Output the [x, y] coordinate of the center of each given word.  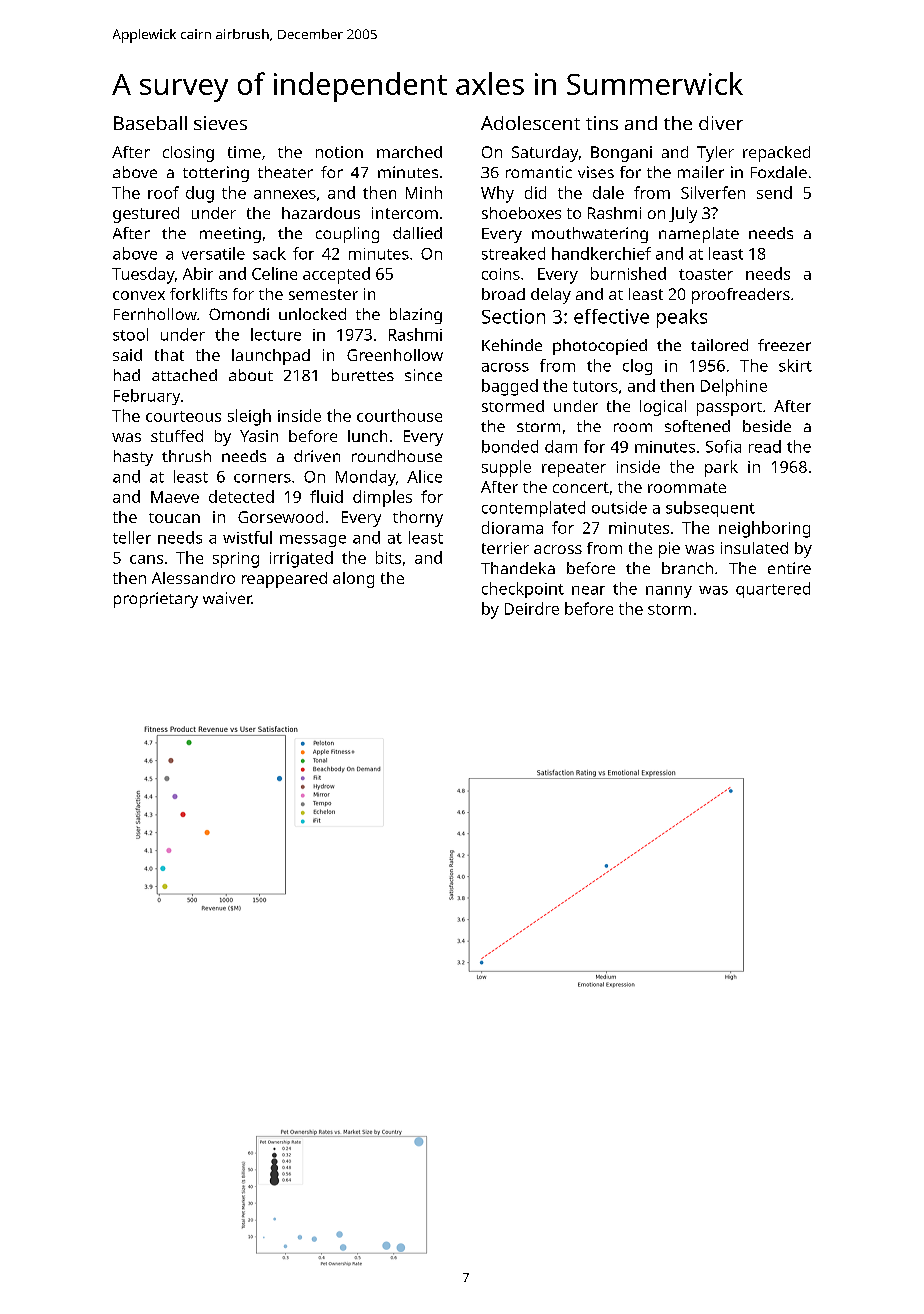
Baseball [150, 123]
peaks [682, 318]
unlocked [312, 314]
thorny [418, 519]
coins [501, 274]
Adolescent [530, 123]
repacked [776, 154]
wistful [247, 537]
